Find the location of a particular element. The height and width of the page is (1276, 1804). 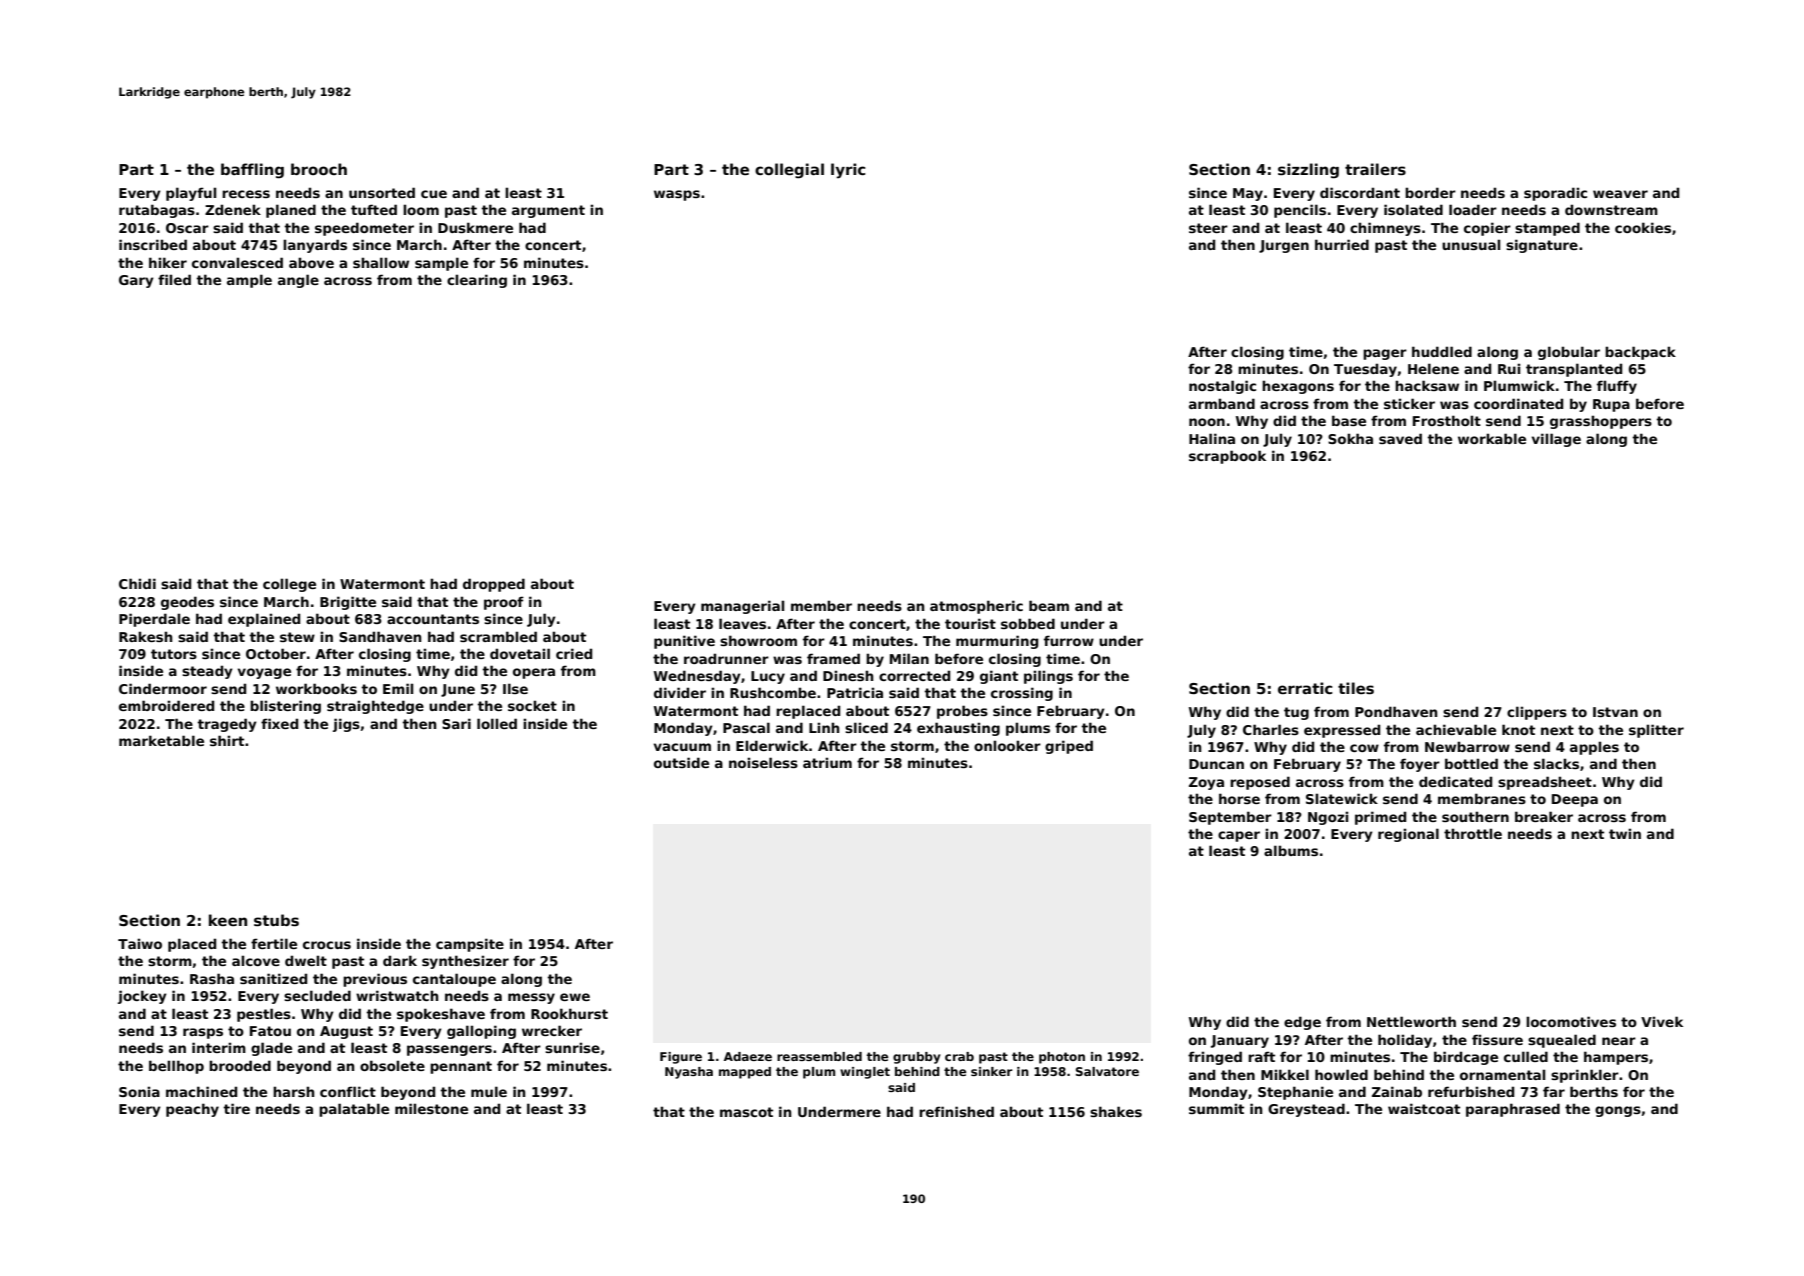

scrapbook is located at coordinates (1227, 457).
